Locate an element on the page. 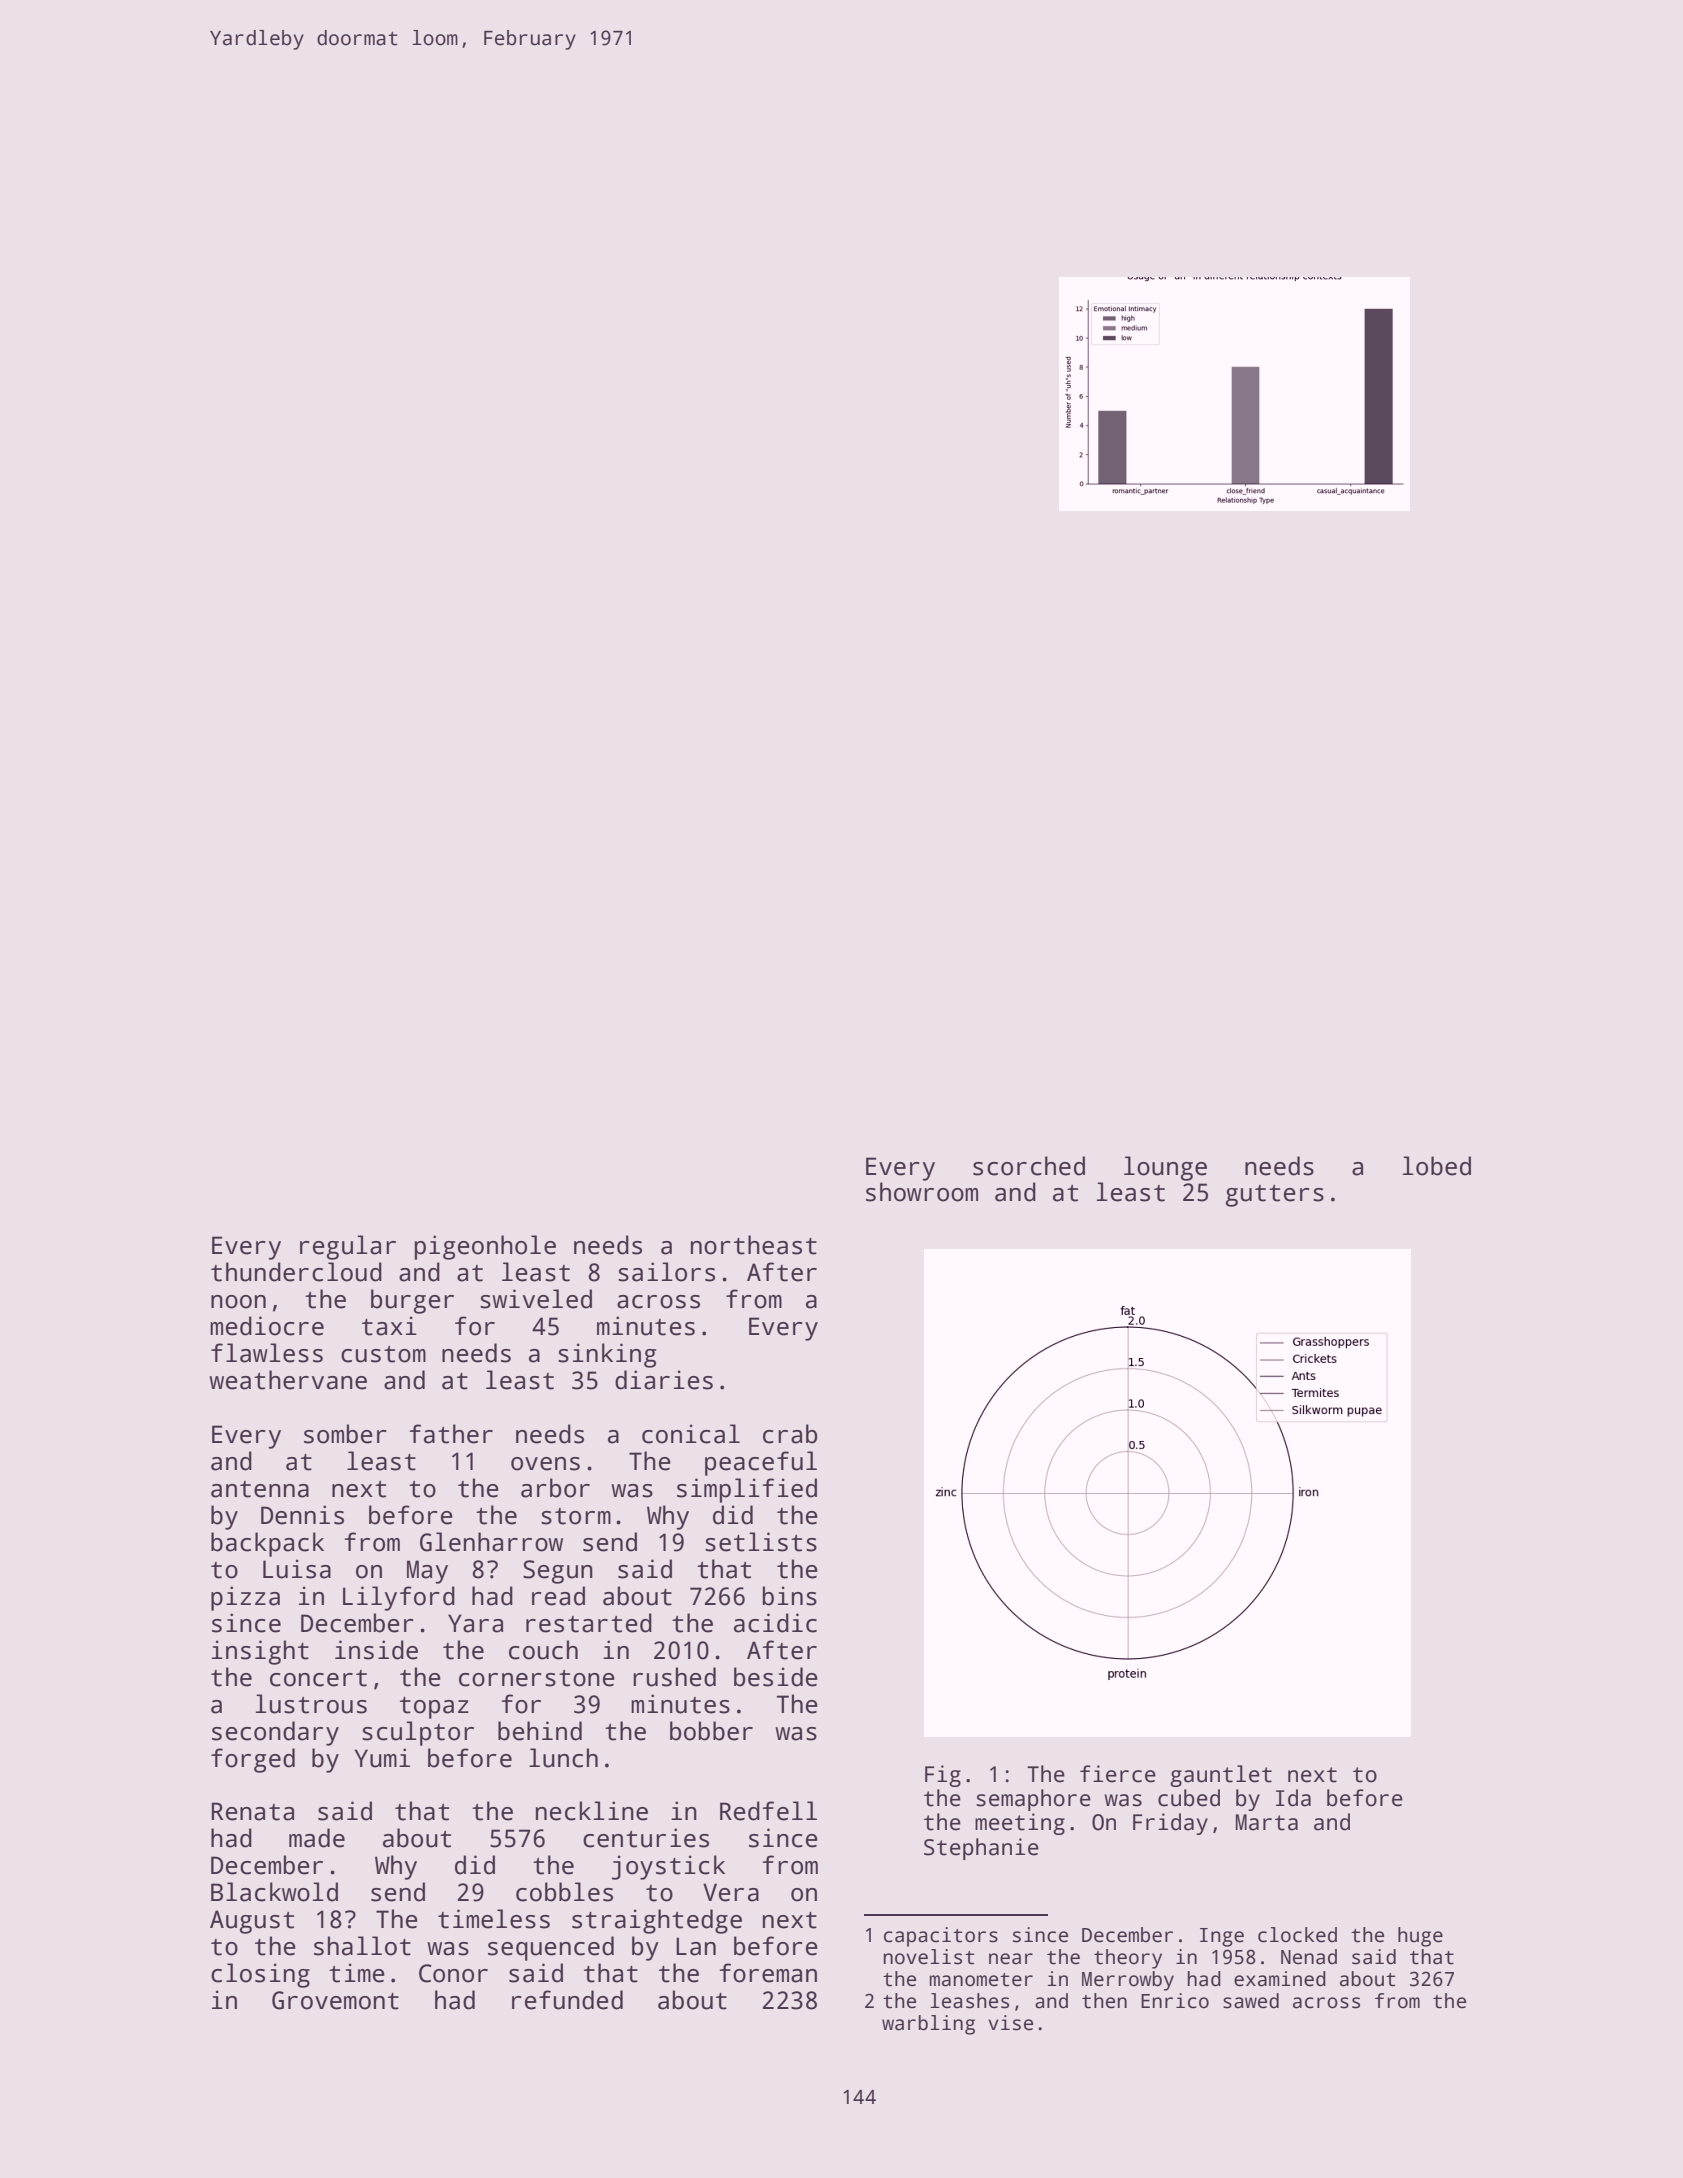  Merrowby is located at coordinates (1128, 1981).
